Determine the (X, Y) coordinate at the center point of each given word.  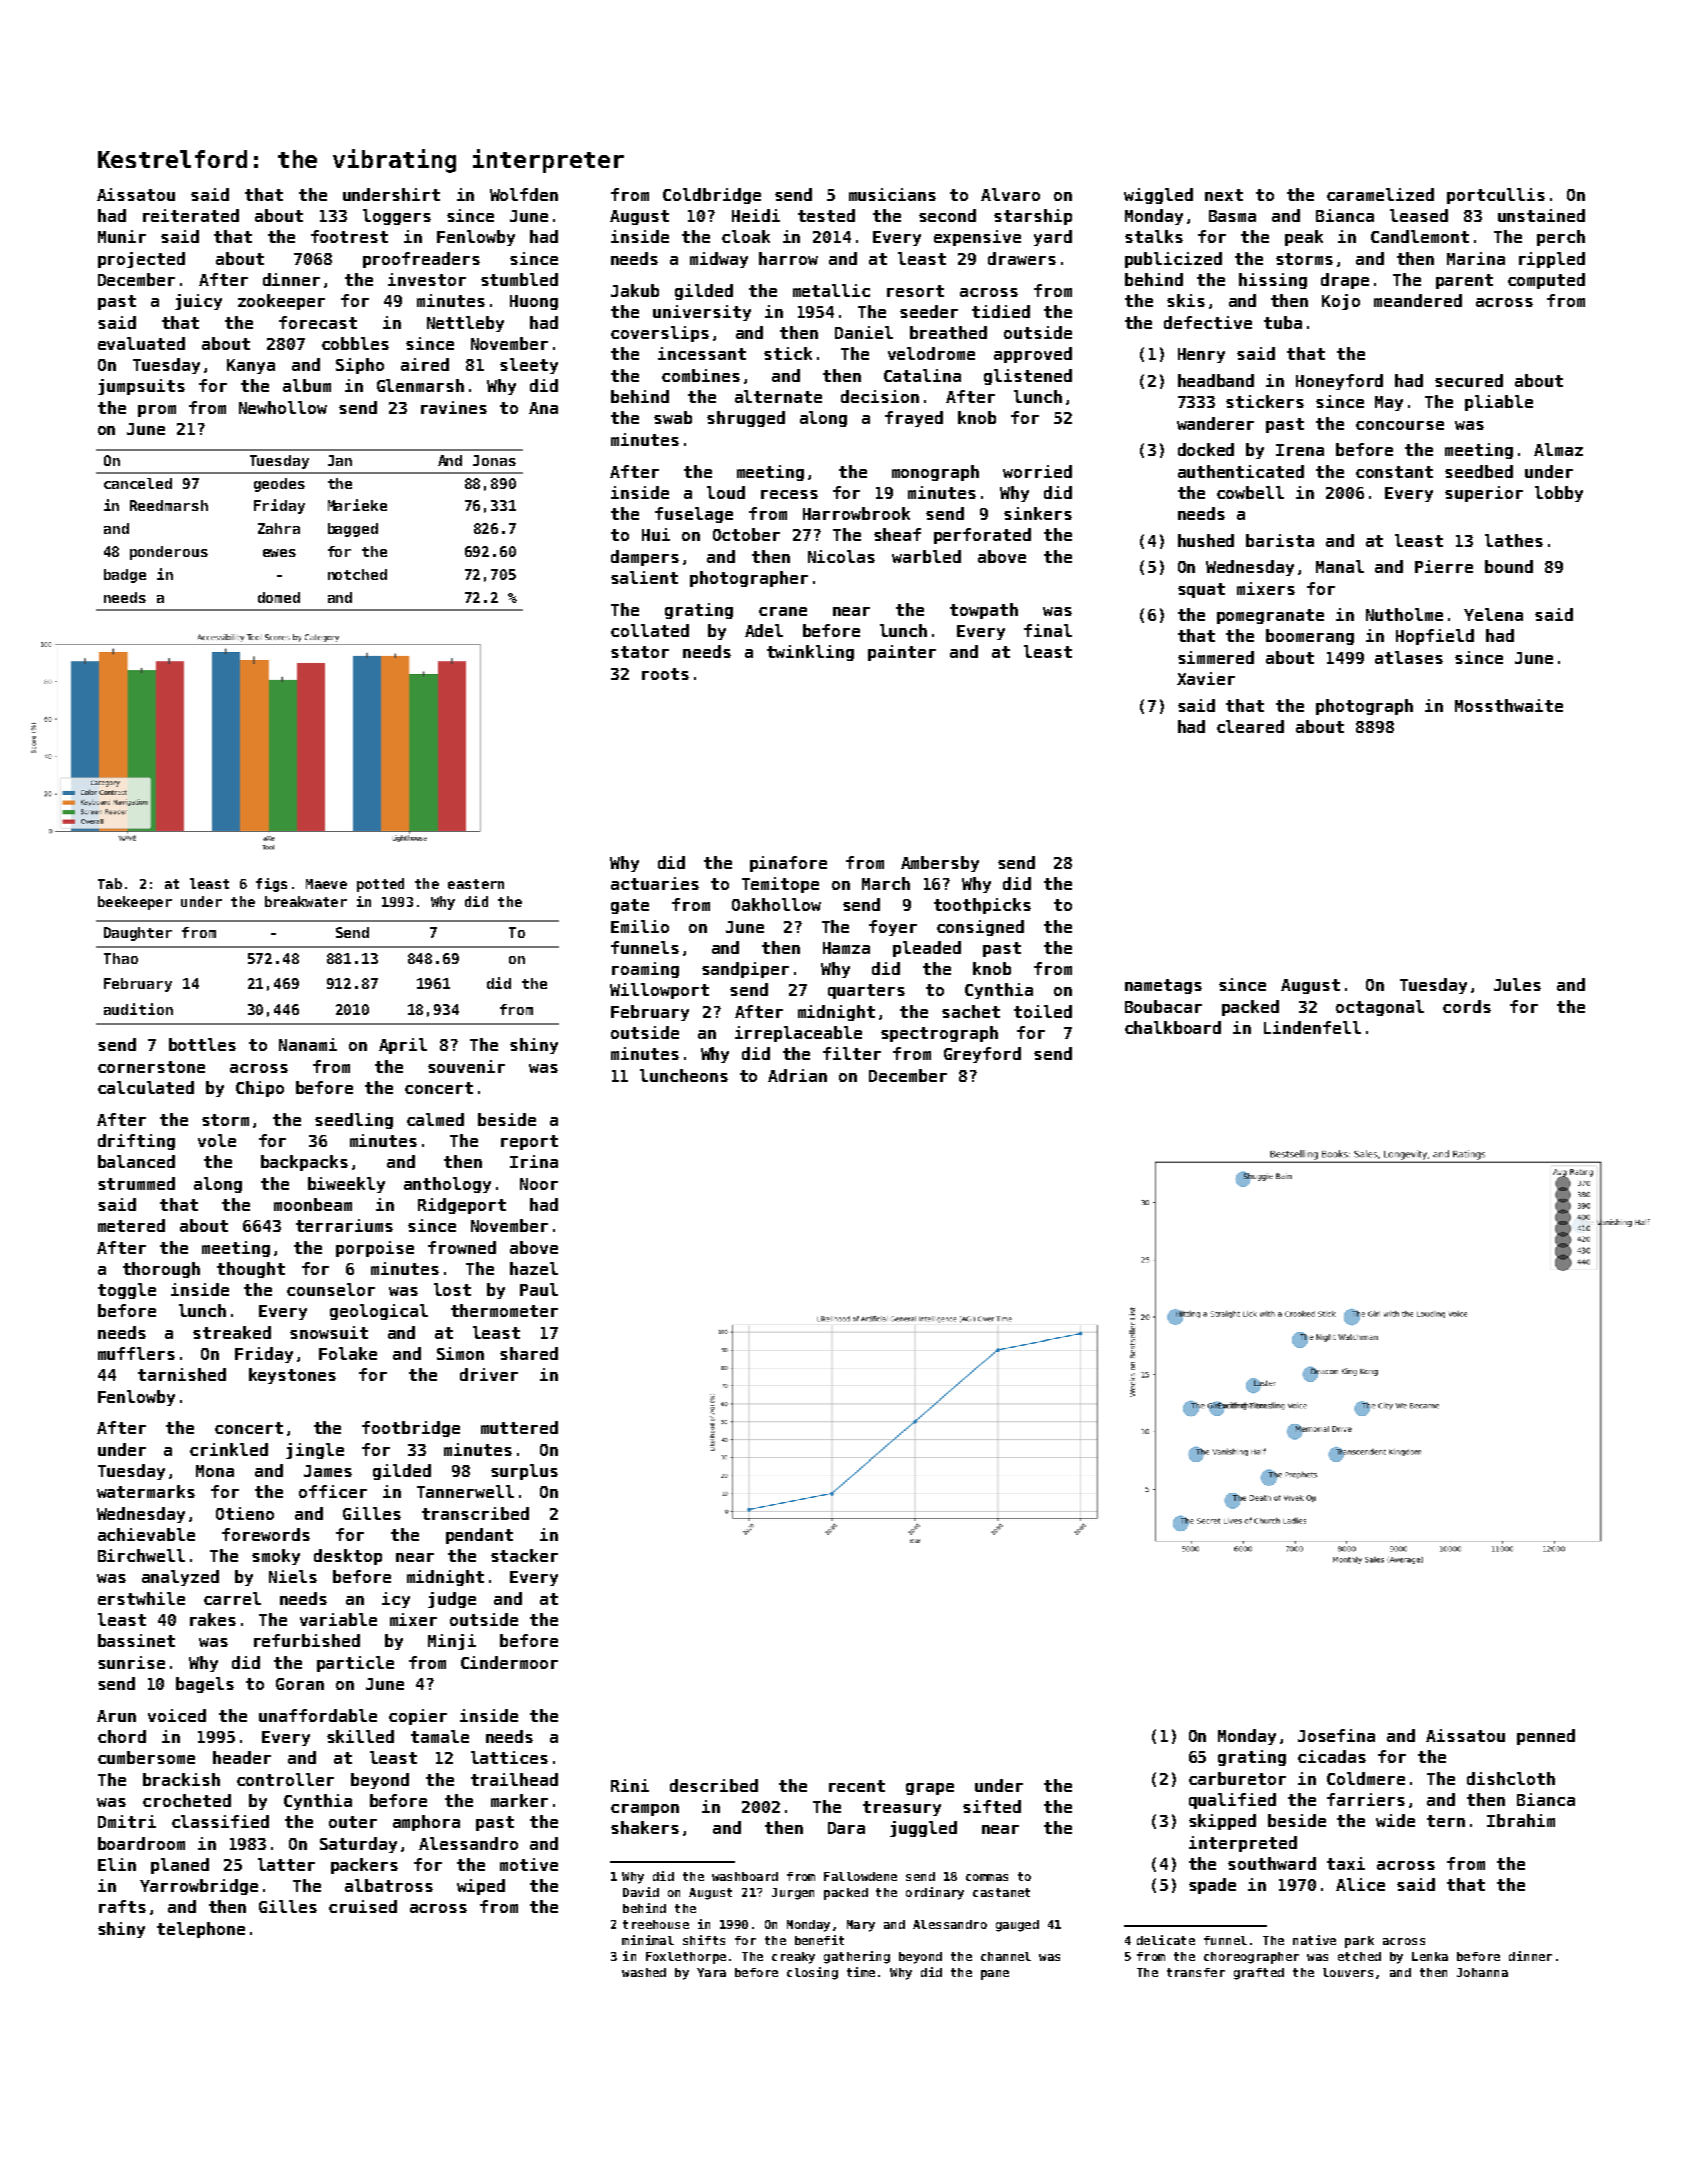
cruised (363, 1906)
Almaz (1558, 449)
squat (1201, 590)
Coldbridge (712, 196)
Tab (110, 883)
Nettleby (465, 324)
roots (665, 674)
